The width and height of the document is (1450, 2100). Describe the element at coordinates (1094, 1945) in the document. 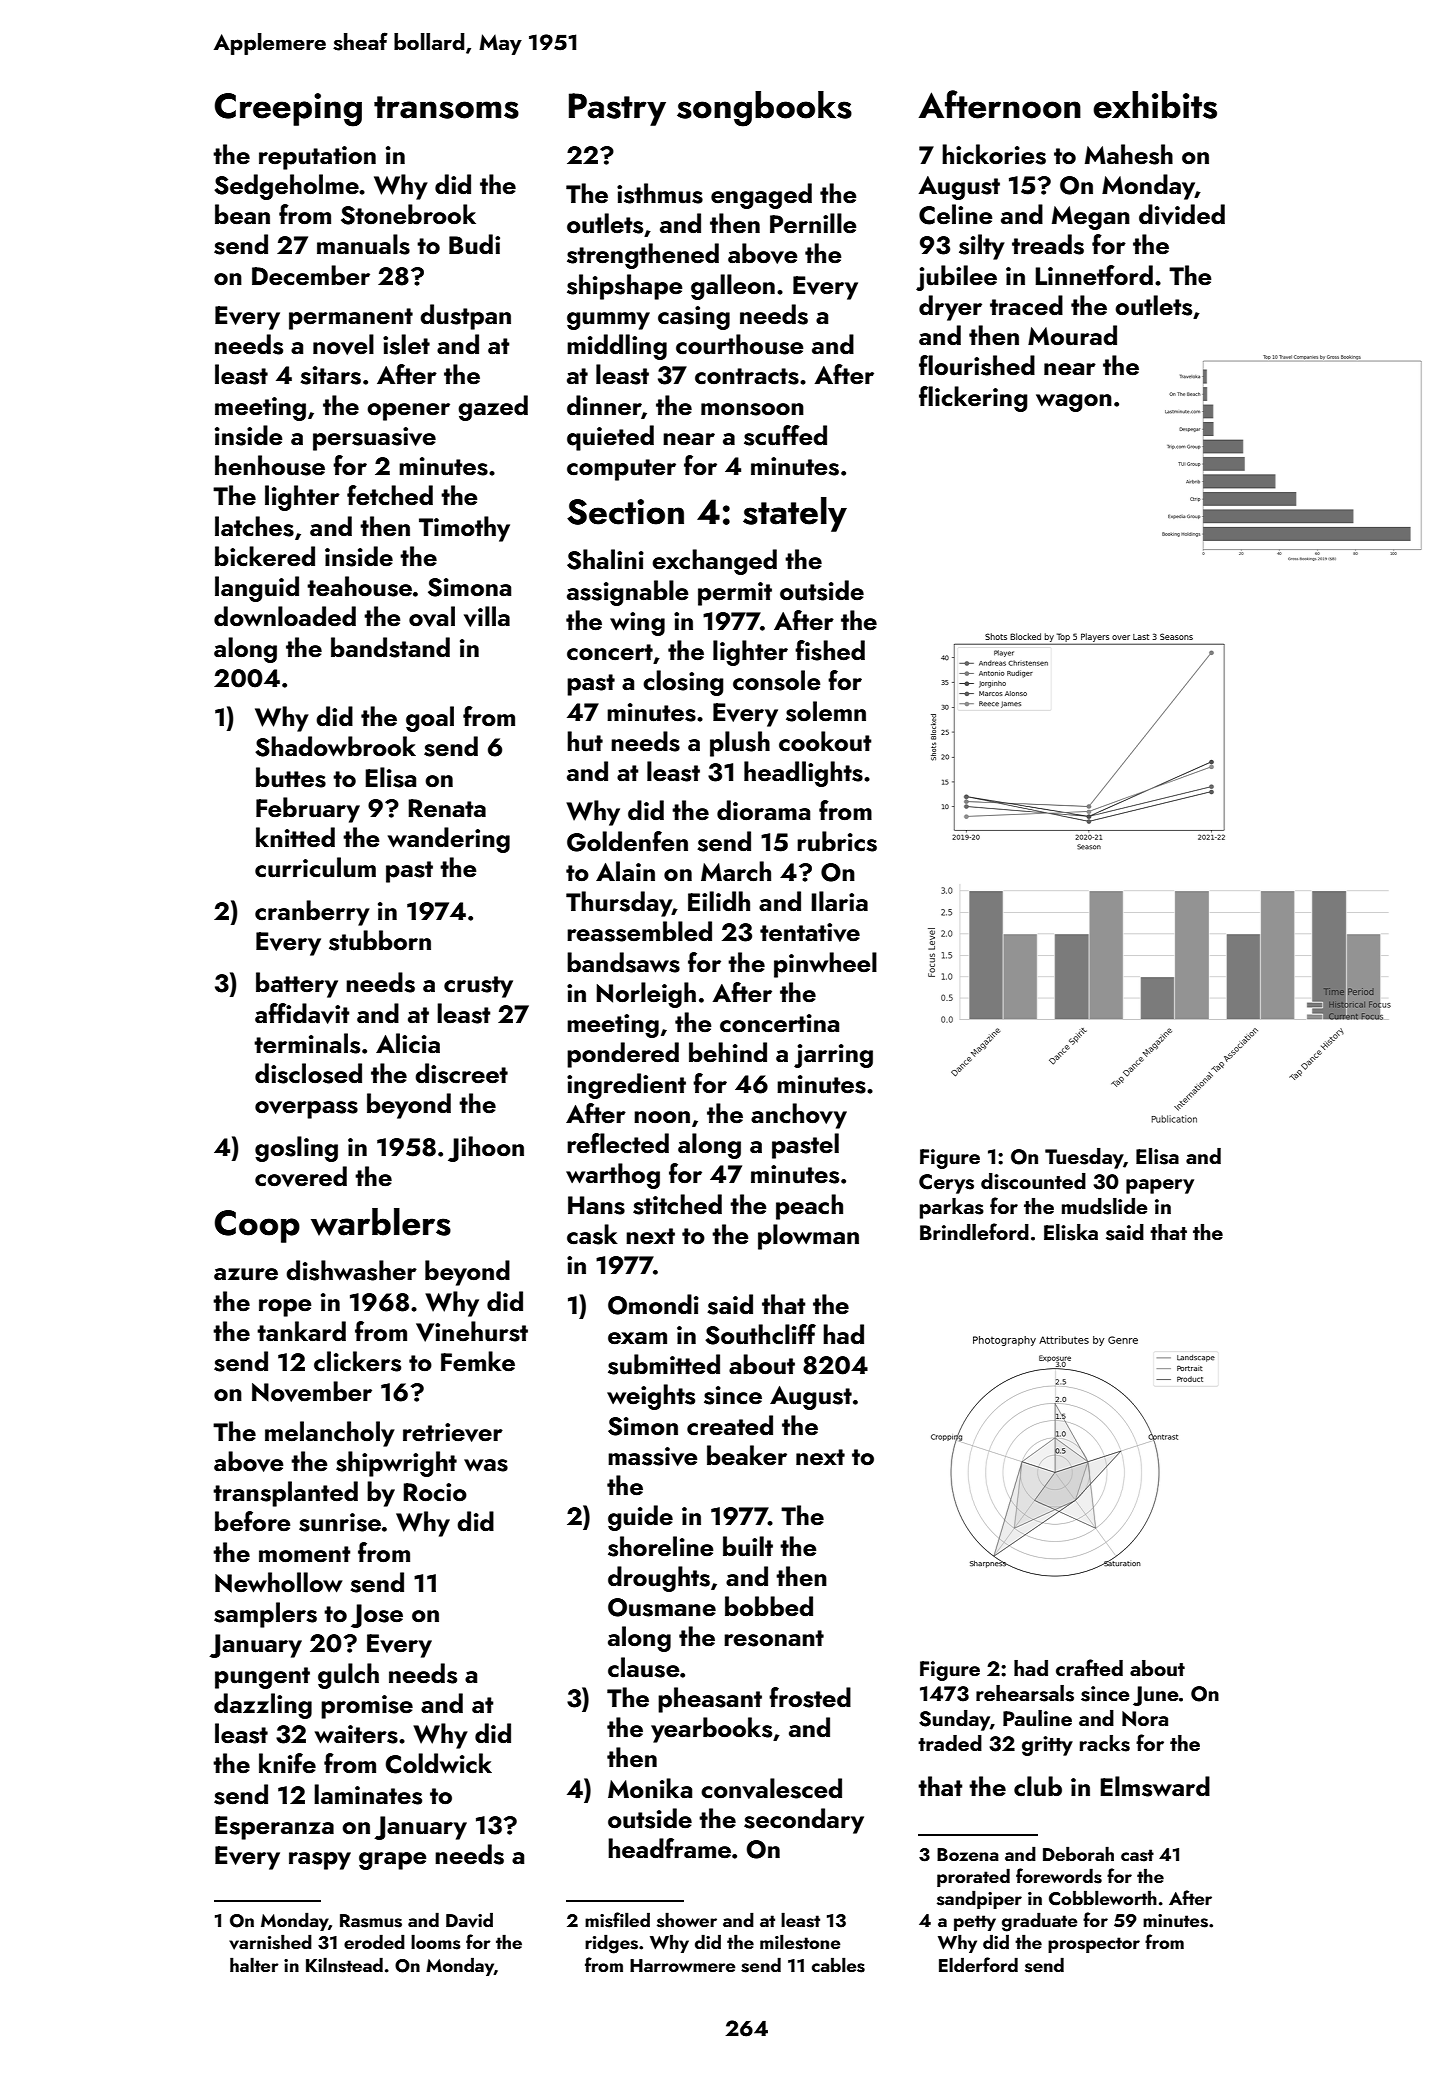

I see `prospector` at that location.
